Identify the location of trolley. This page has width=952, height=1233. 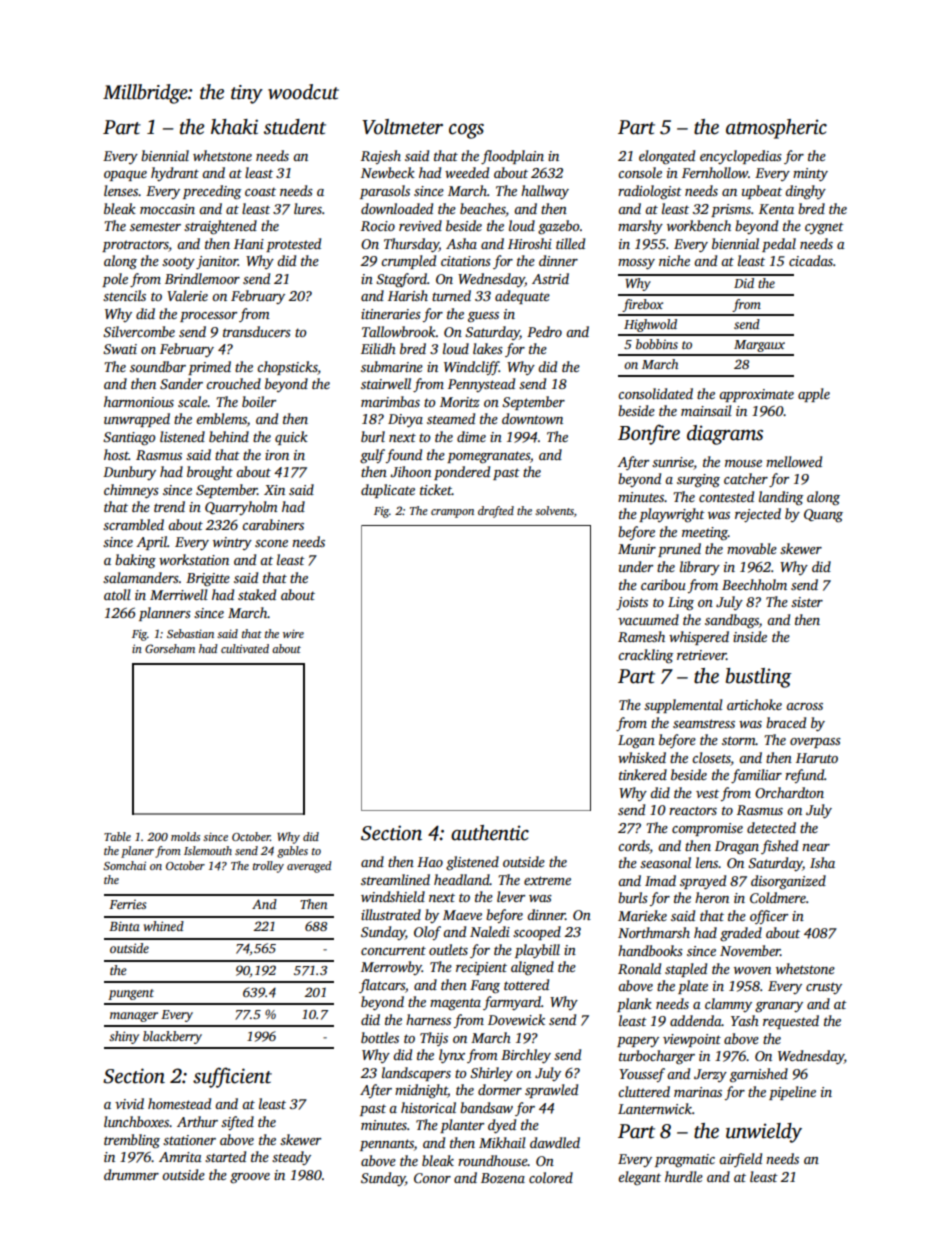
(268, 867).
